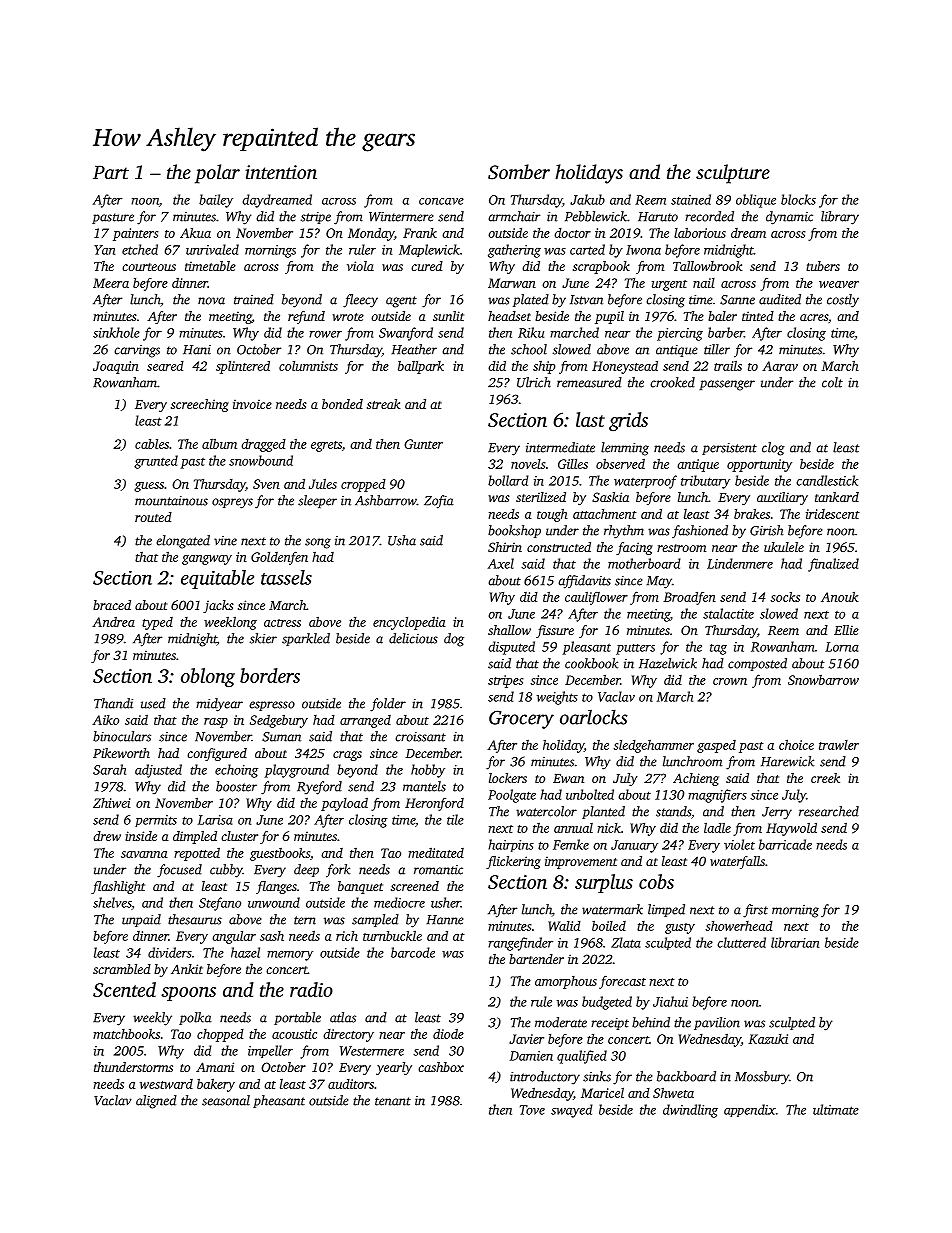  I want to click on colt, so click(832, 382).
